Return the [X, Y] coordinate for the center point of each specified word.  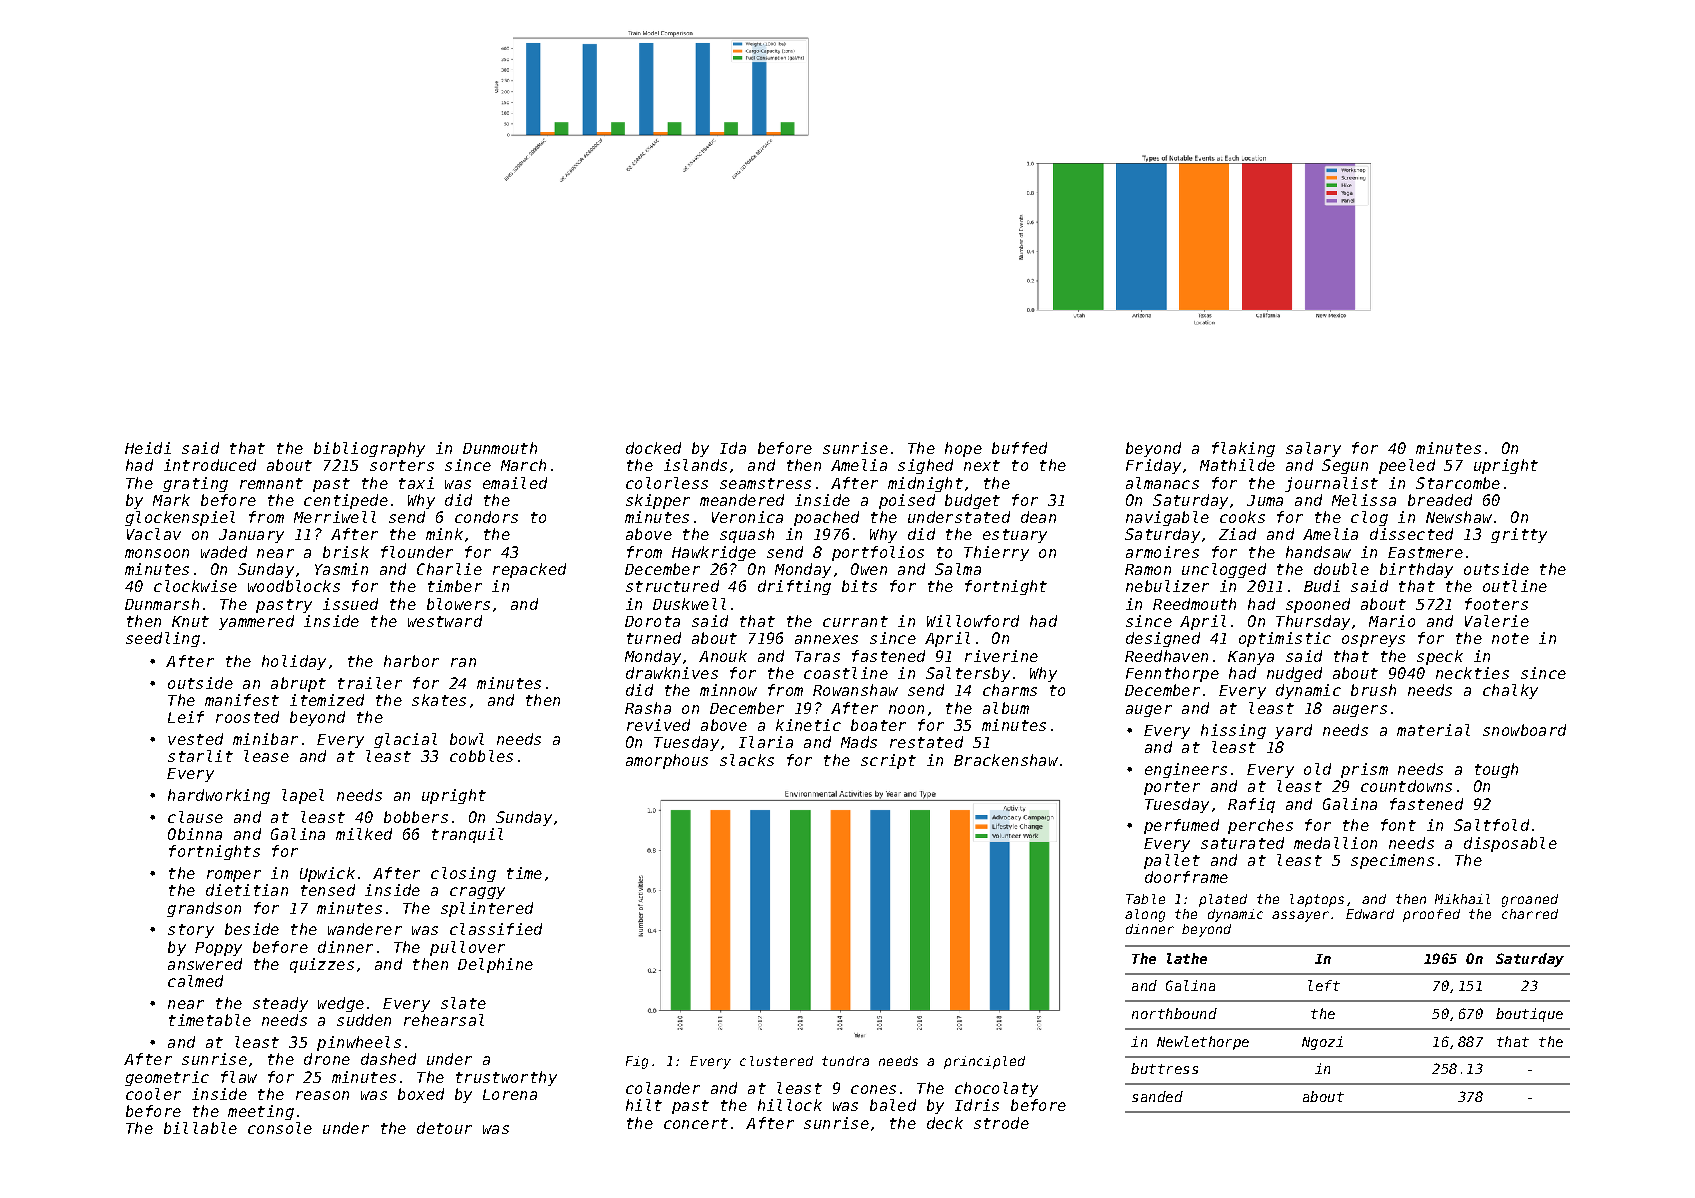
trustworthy [506, 1078]
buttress [1164, 1068]
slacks [747, 760]
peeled [1407, 466]
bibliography [369, 449]
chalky [1510, 691]
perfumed [1181, 826]
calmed [195, 981]
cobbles [481, 756]
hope [963, 449]
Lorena [510, 1094]
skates [439, 700]
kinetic [808, 725]
